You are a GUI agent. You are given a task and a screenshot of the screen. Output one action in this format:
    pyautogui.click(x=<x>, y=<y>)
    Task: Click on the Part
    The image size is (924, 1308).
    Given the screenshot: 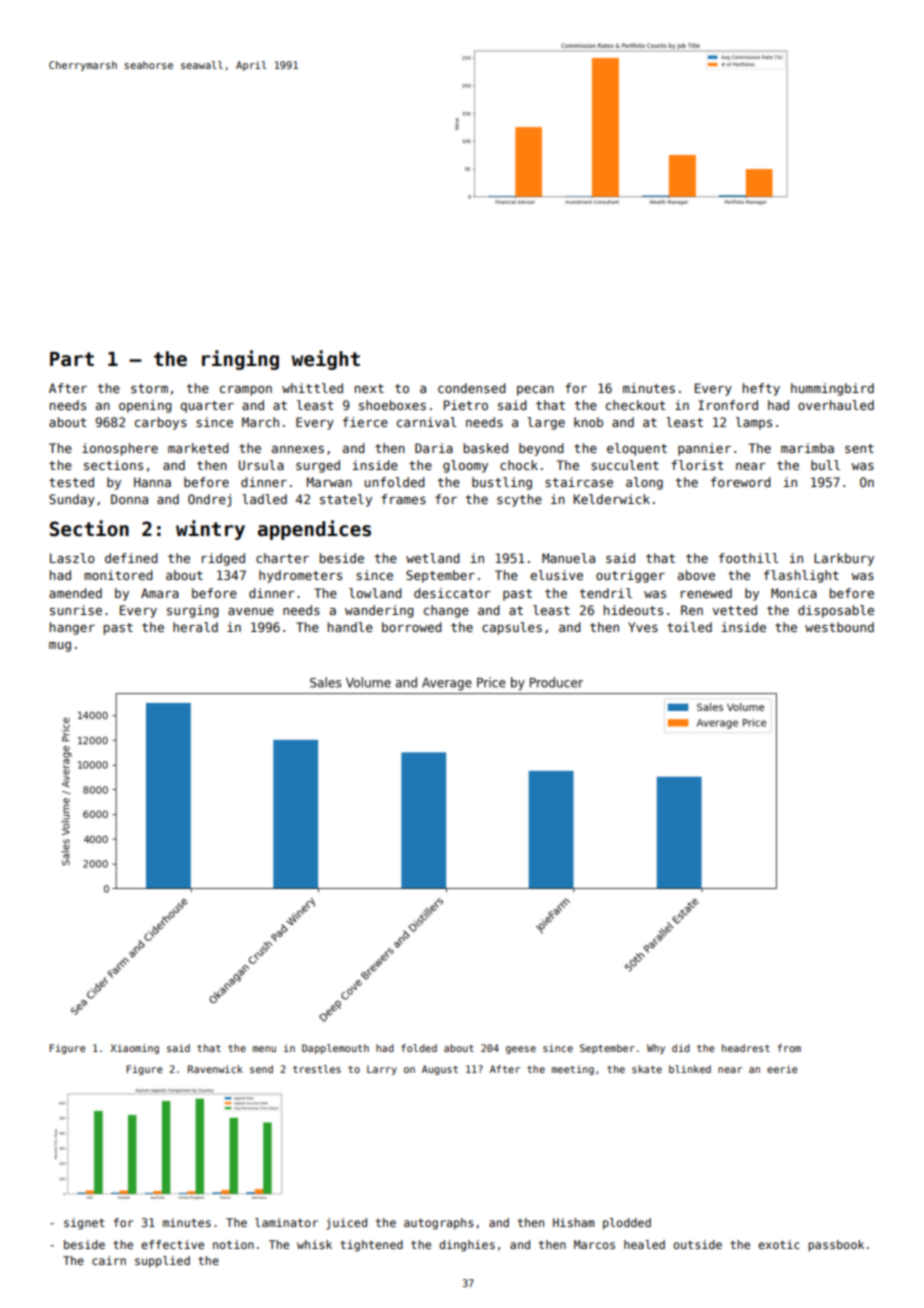 What is the action you would take?
    pyautogui.click(x=72, y=359)
